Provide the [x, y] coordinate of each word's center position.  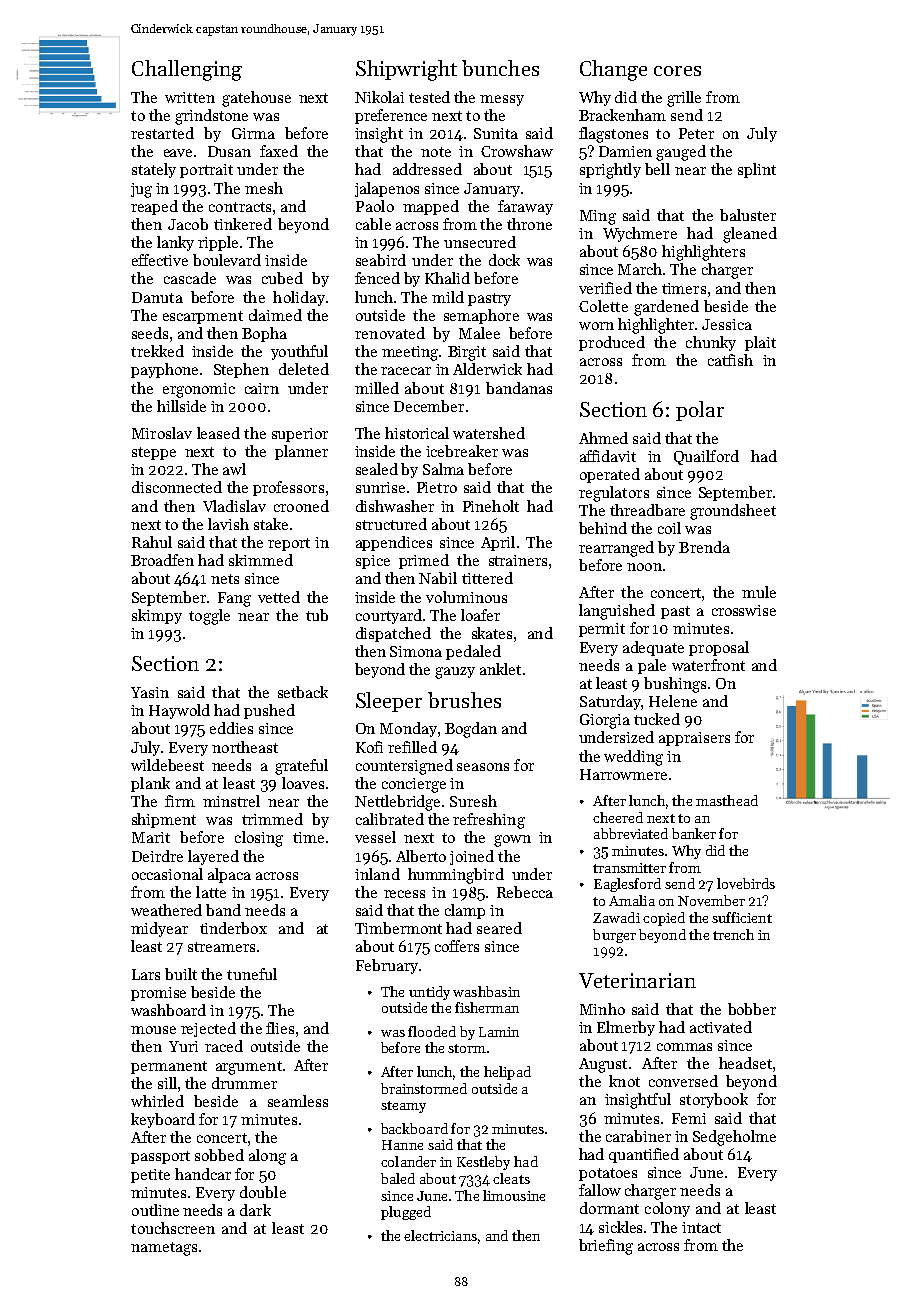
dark [255, 1210]
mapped [431, 207]
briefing [606, 1247]
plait [760, 343]
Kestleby [483, 1163]
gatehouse [256, 99]
